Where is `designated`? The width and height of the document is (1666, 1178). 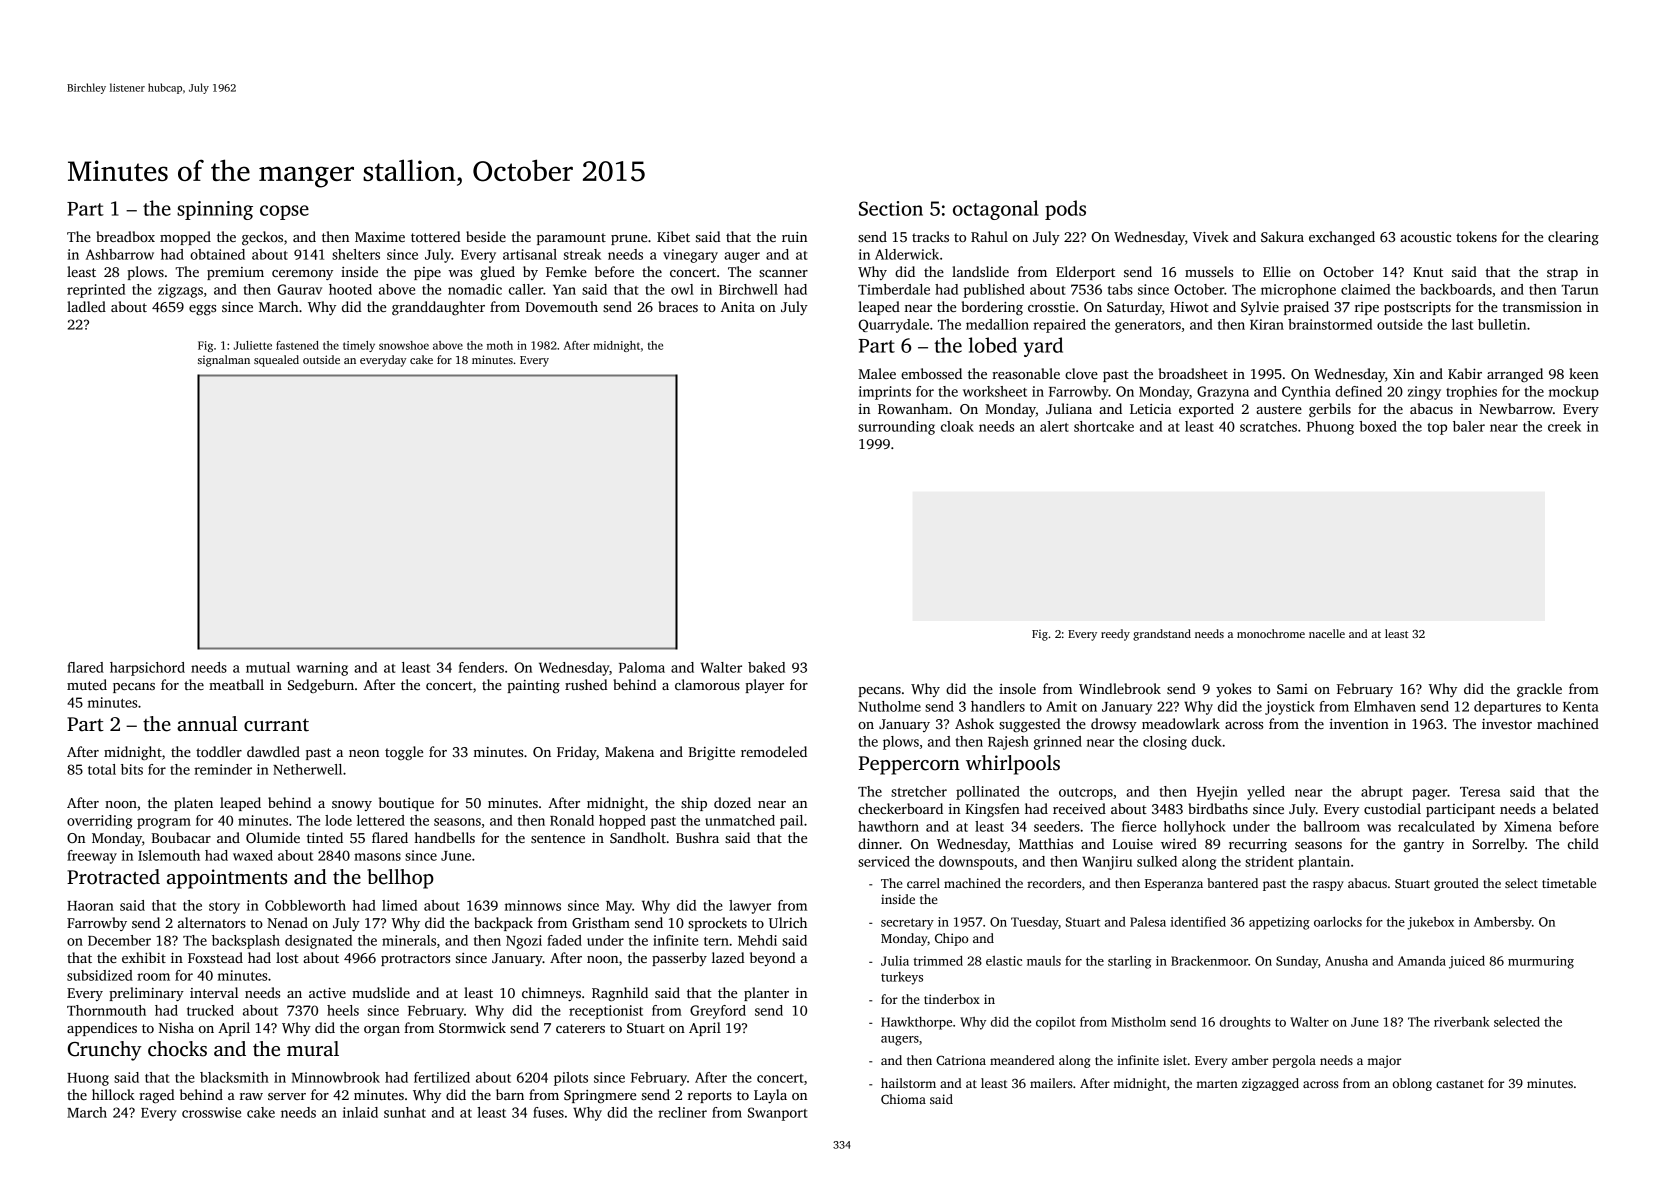 designated is located at coordinates (318, 942).
